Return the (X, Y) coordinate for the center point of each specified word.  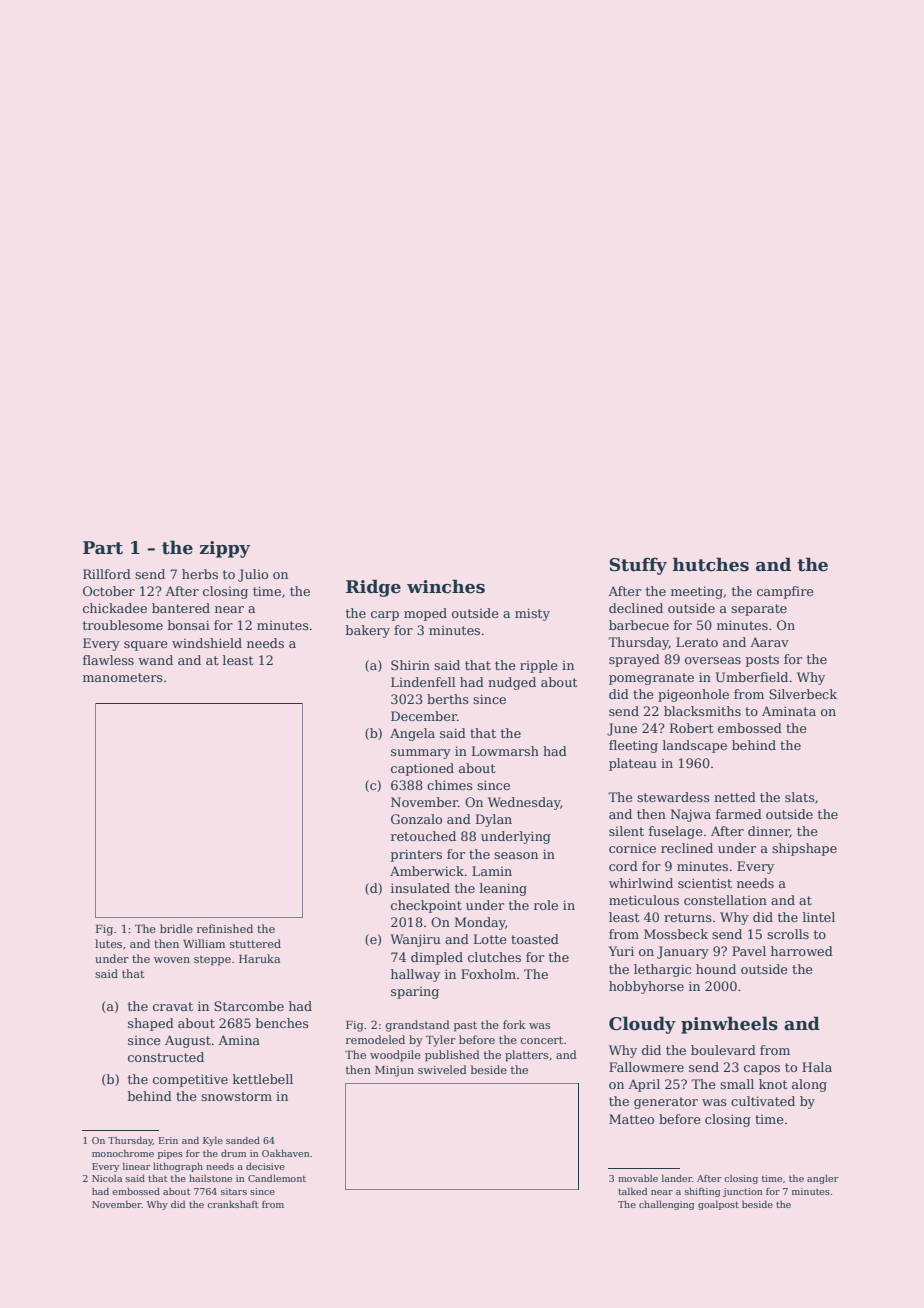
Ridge (373, 588)
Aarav (769, 642)
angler (823, 1179)
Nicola (107, 1178)
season (516, 855)
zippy (225, 549)
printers (416, 855)
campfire (785, 592)
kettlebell (263, 1079)
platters (526, 1056)
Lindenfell (423, 682)
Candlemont (277, 1178)
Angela (412, 734)
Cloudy (642, 1025)
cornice (632, 848)
